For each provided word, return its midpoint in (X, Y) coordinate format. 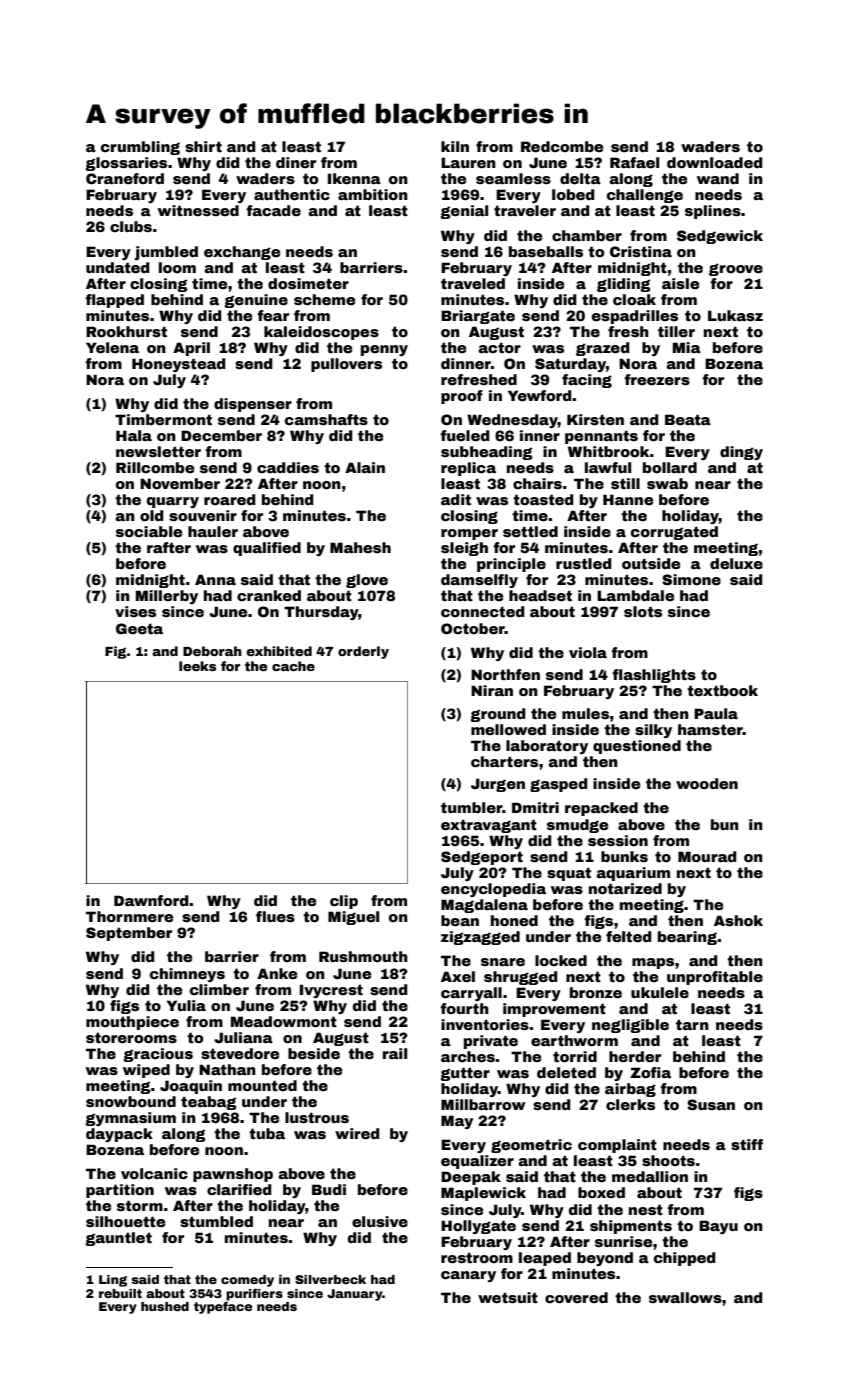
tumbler (471, 807)
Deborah (212, 651)
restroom (477, 1257)
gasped (559, 785)
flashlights (654, 676)
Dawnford (151, 900)
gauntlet (118, 1239)
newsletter (158, 451)
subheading (487, 453)
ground (498, 715)
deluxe (736, 563)
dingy (741, 453)
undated (118, 267)
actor (499, 347)
